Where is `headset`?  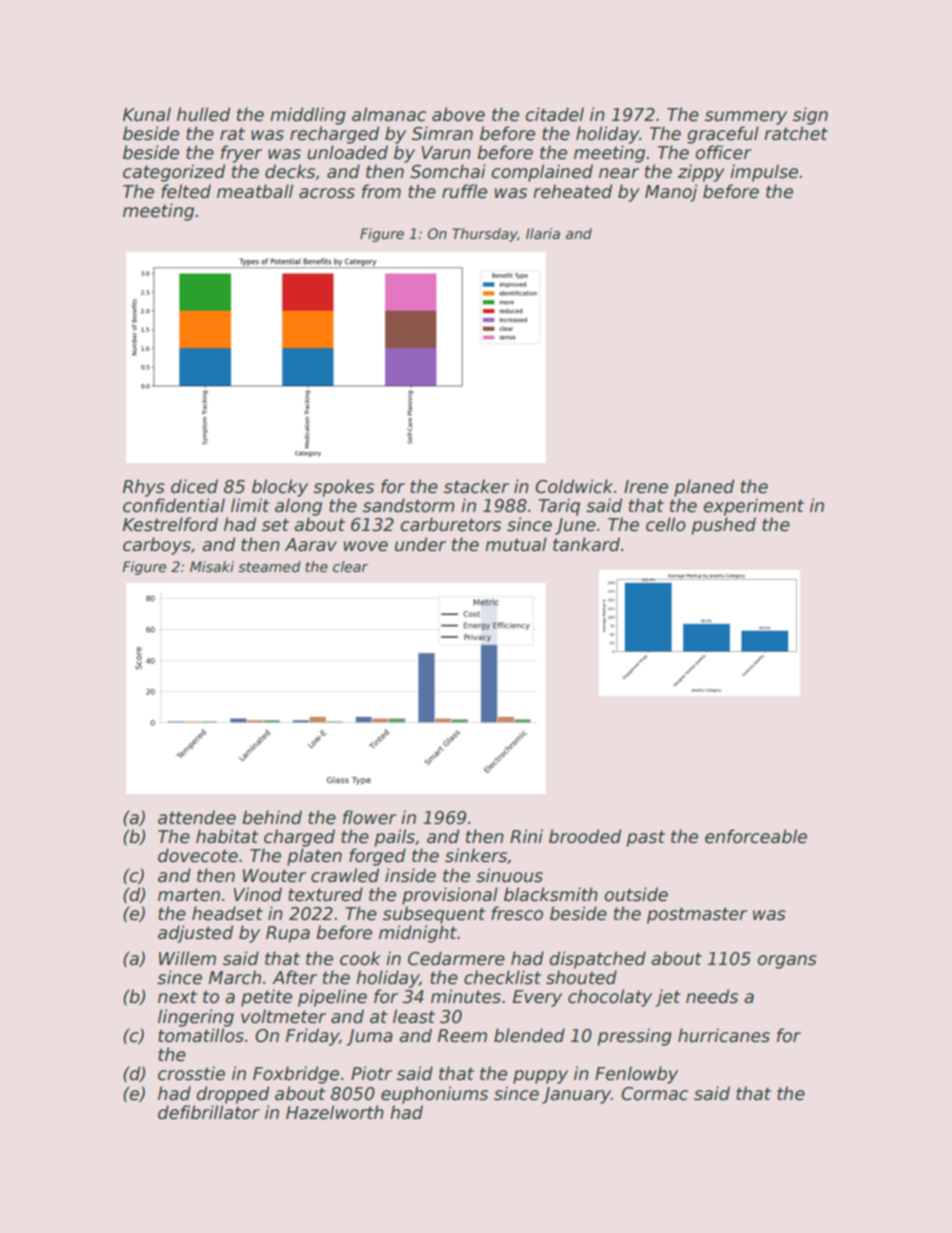
headset is located at coordinates (227, 913).
